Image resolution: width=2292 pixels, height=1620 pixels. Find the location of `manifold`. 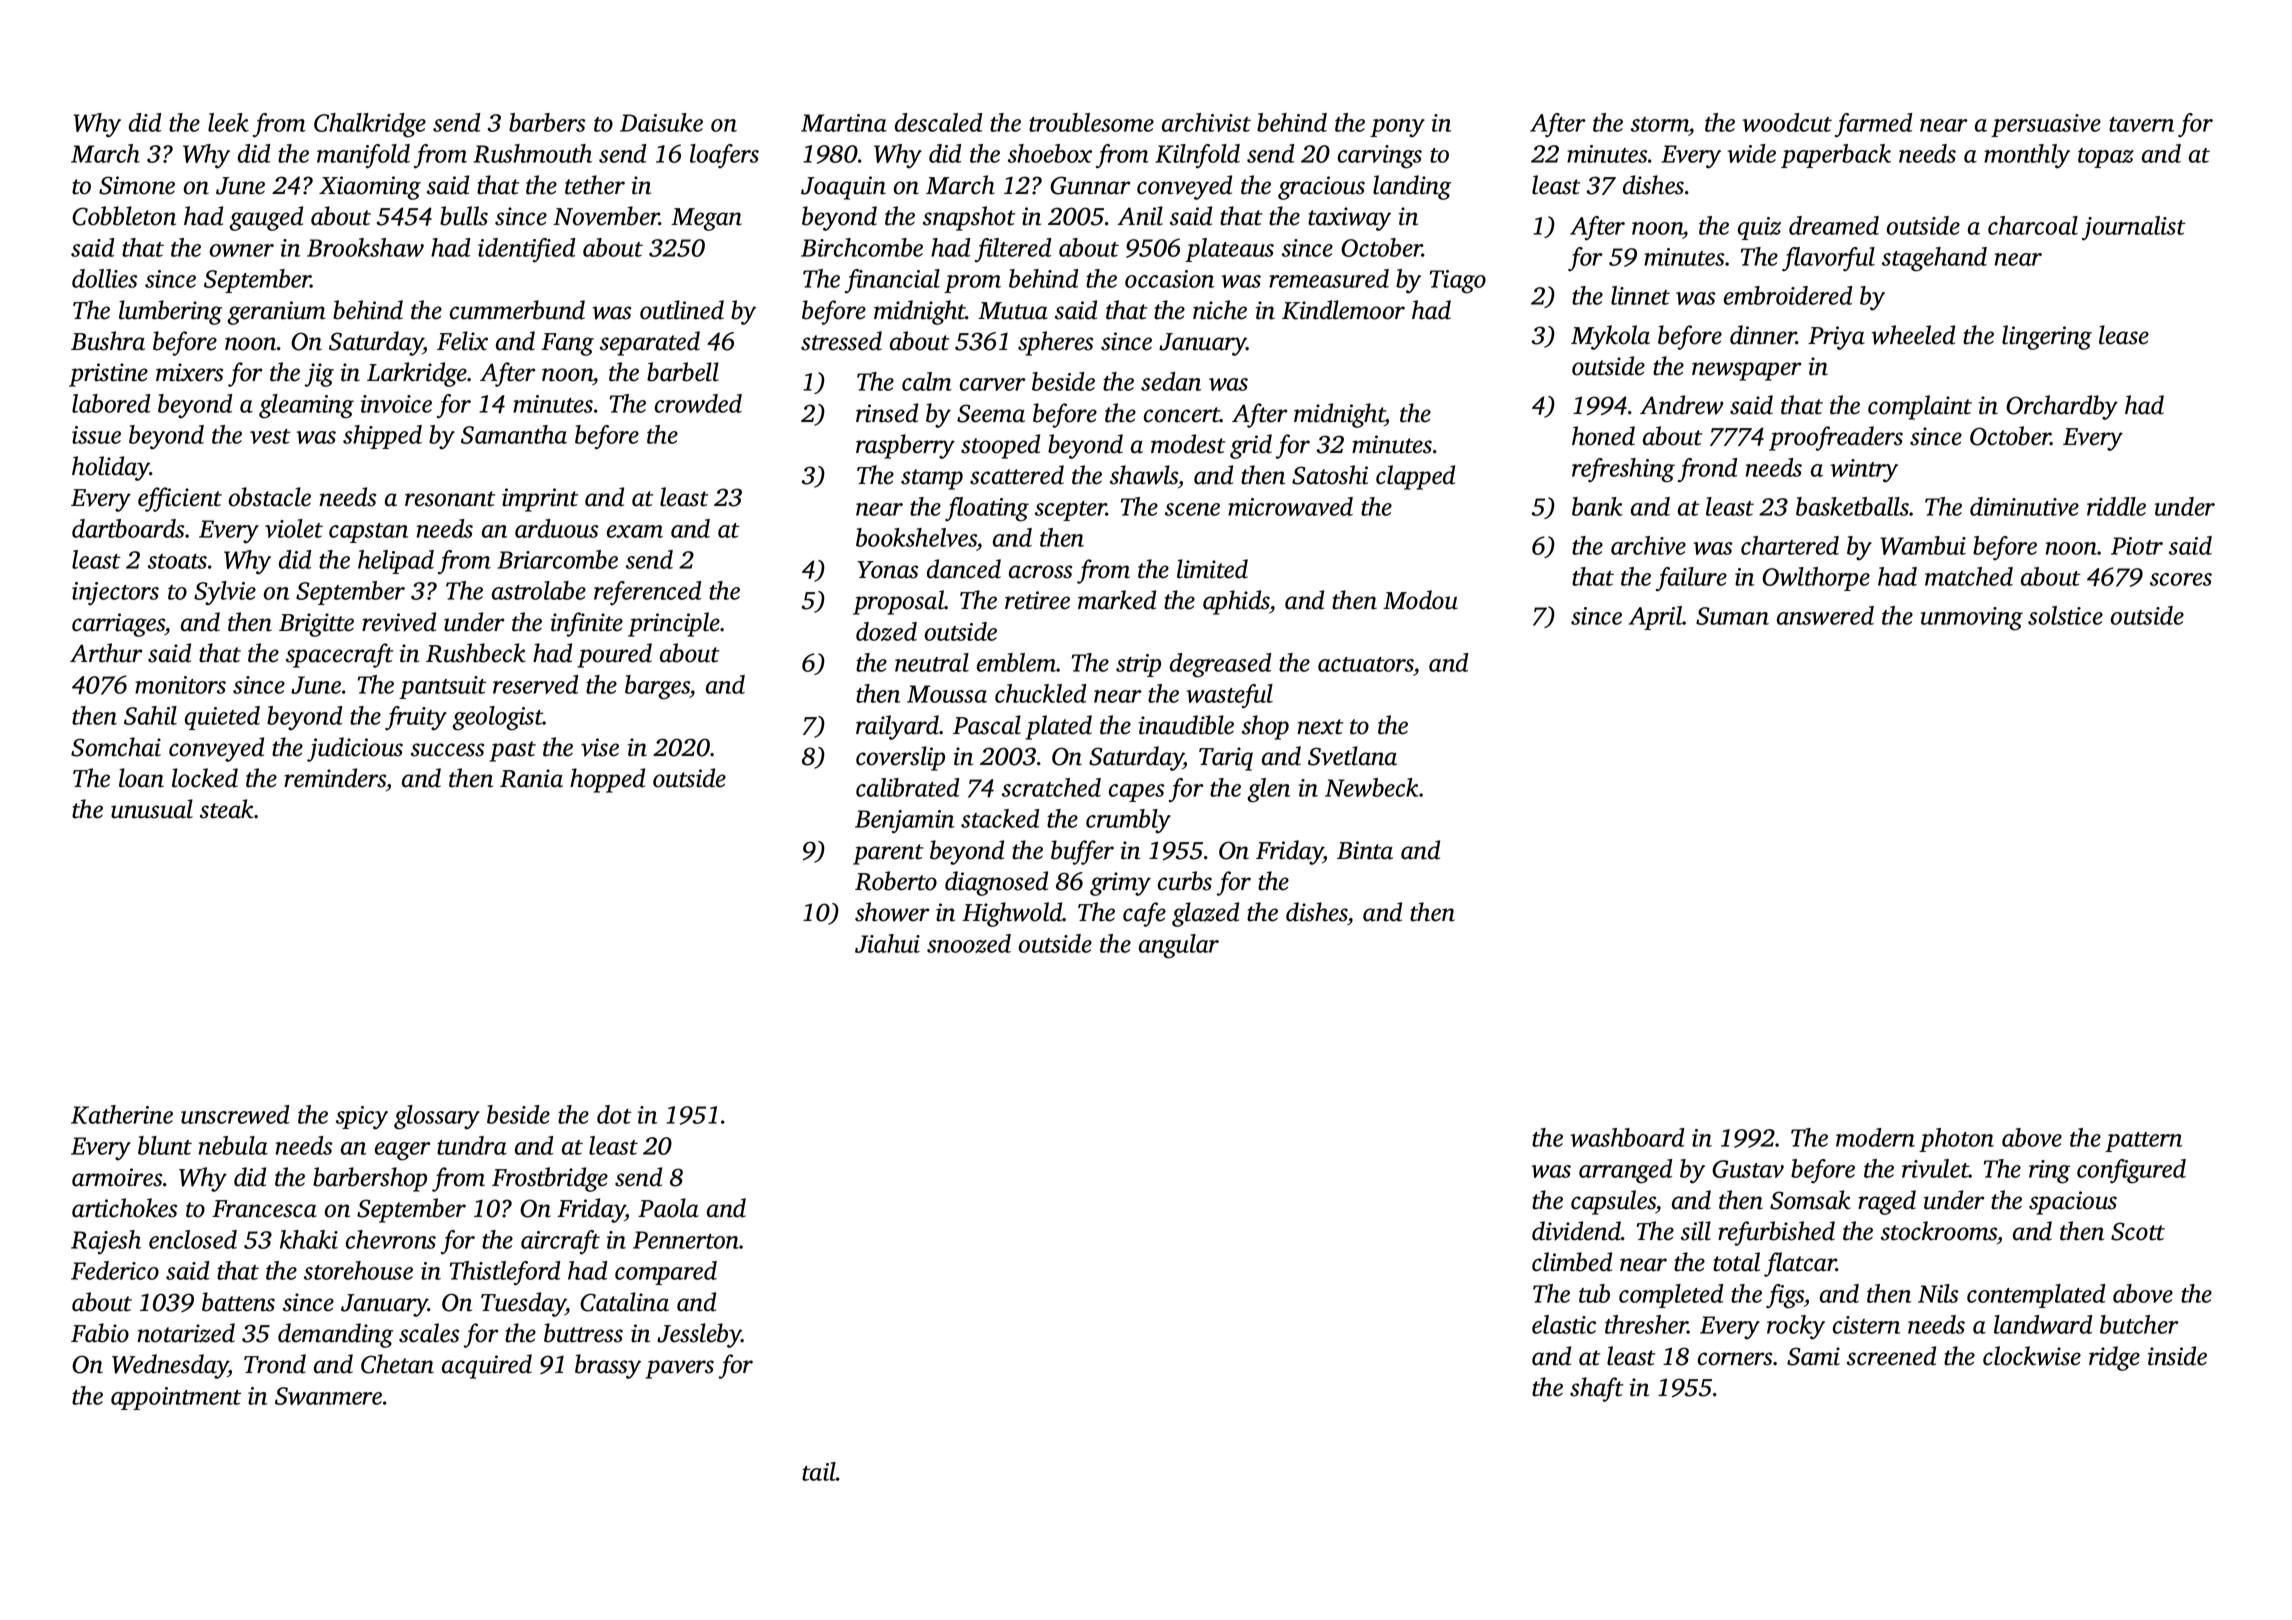

manifold is located at coordinates (363, 156).
